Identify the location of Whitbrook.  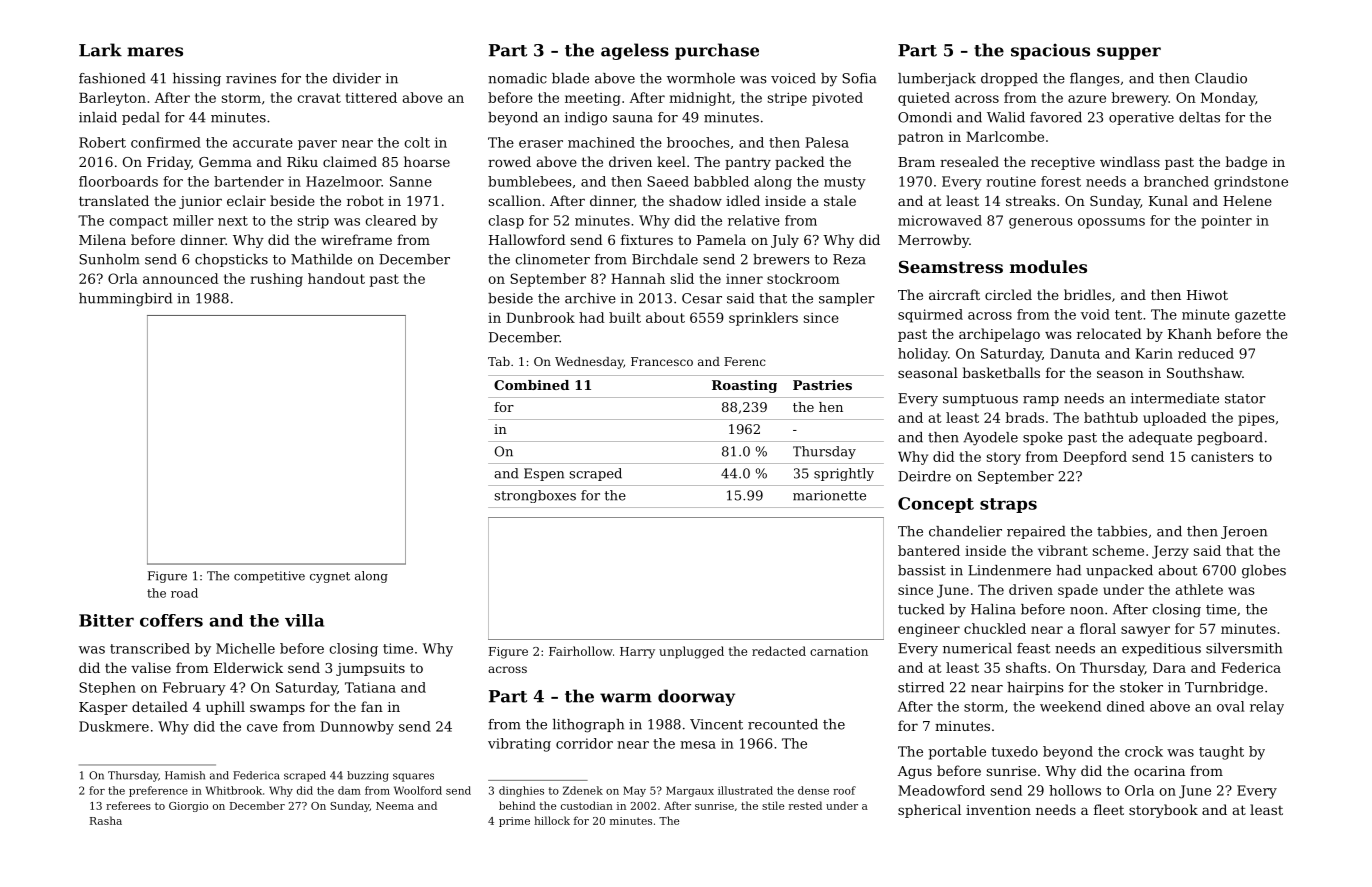
(234, 790).
